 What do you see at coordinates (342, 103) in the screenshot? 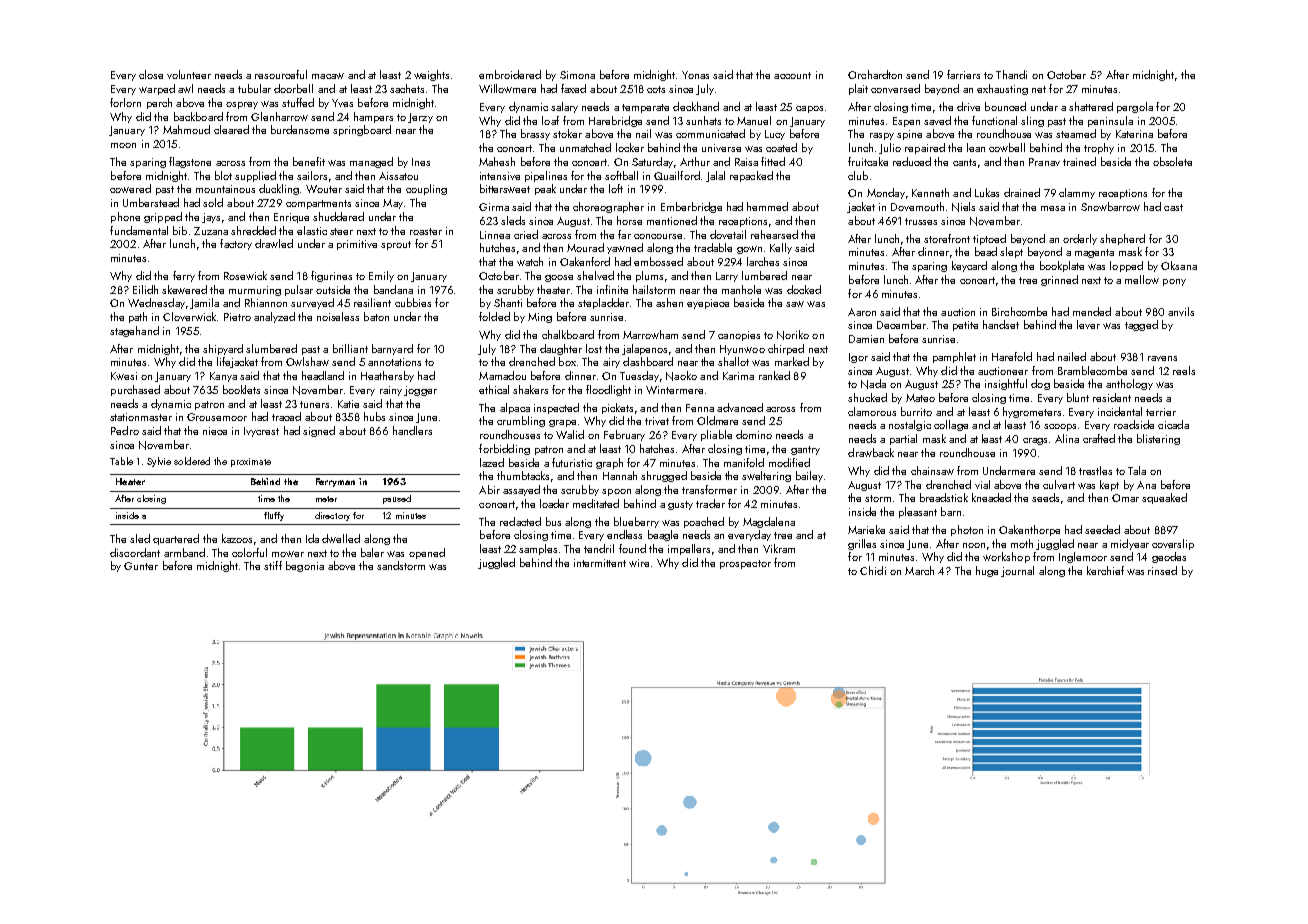
I see `Yves` at bounding box center [342, 103].
